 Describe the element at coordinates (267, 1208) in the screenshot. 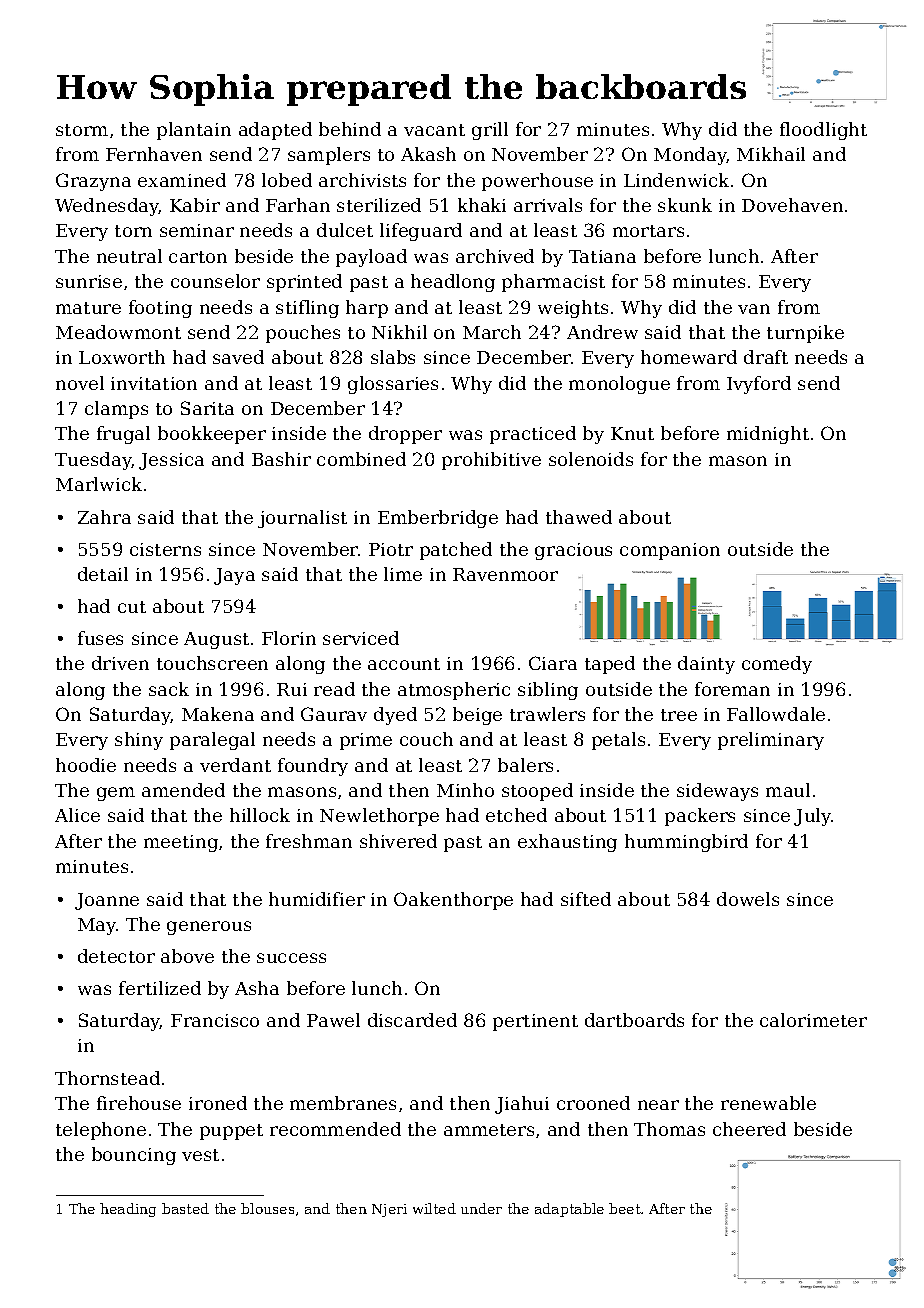

I see `blouses` at that location.
